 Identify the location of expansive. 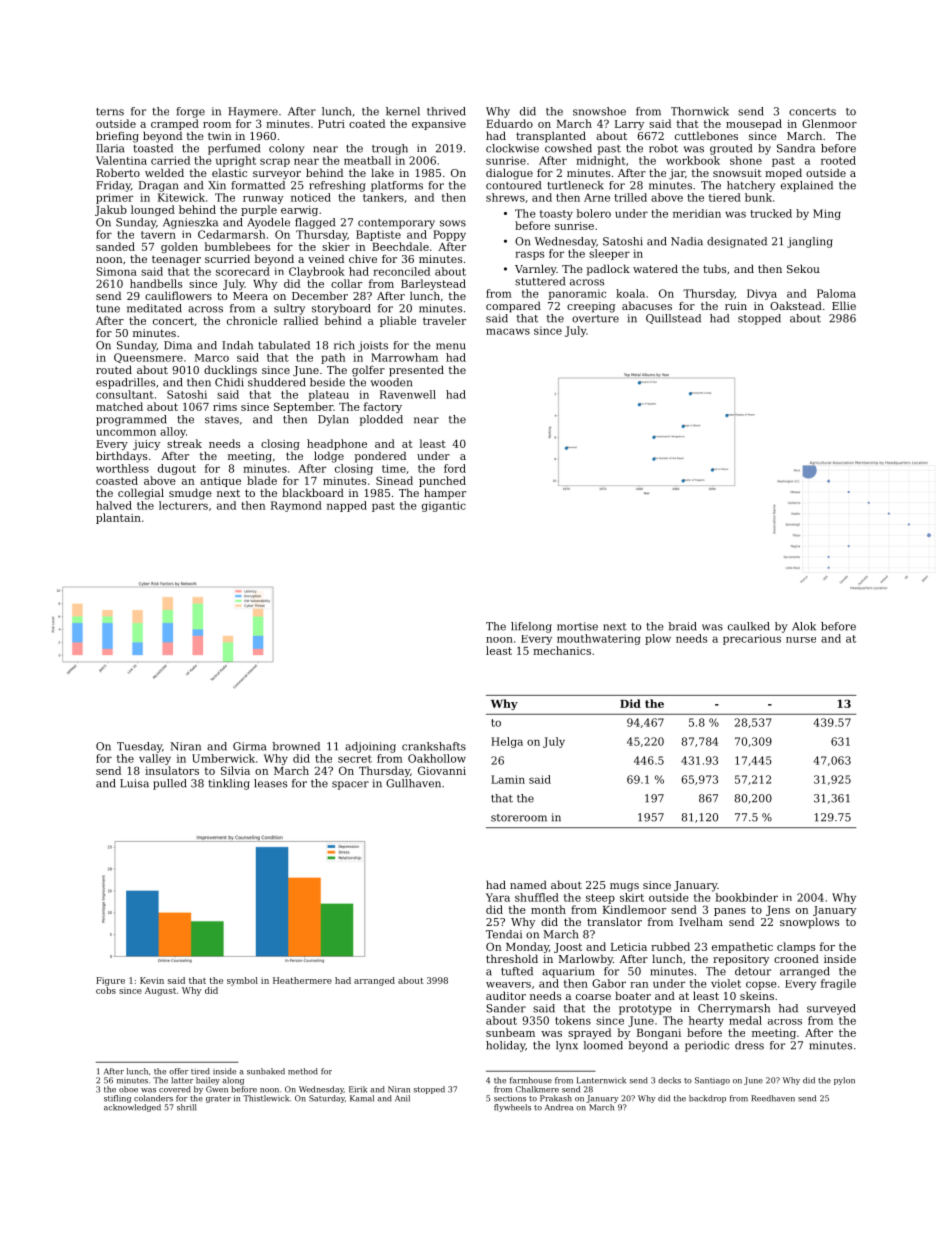
(439, 125).
